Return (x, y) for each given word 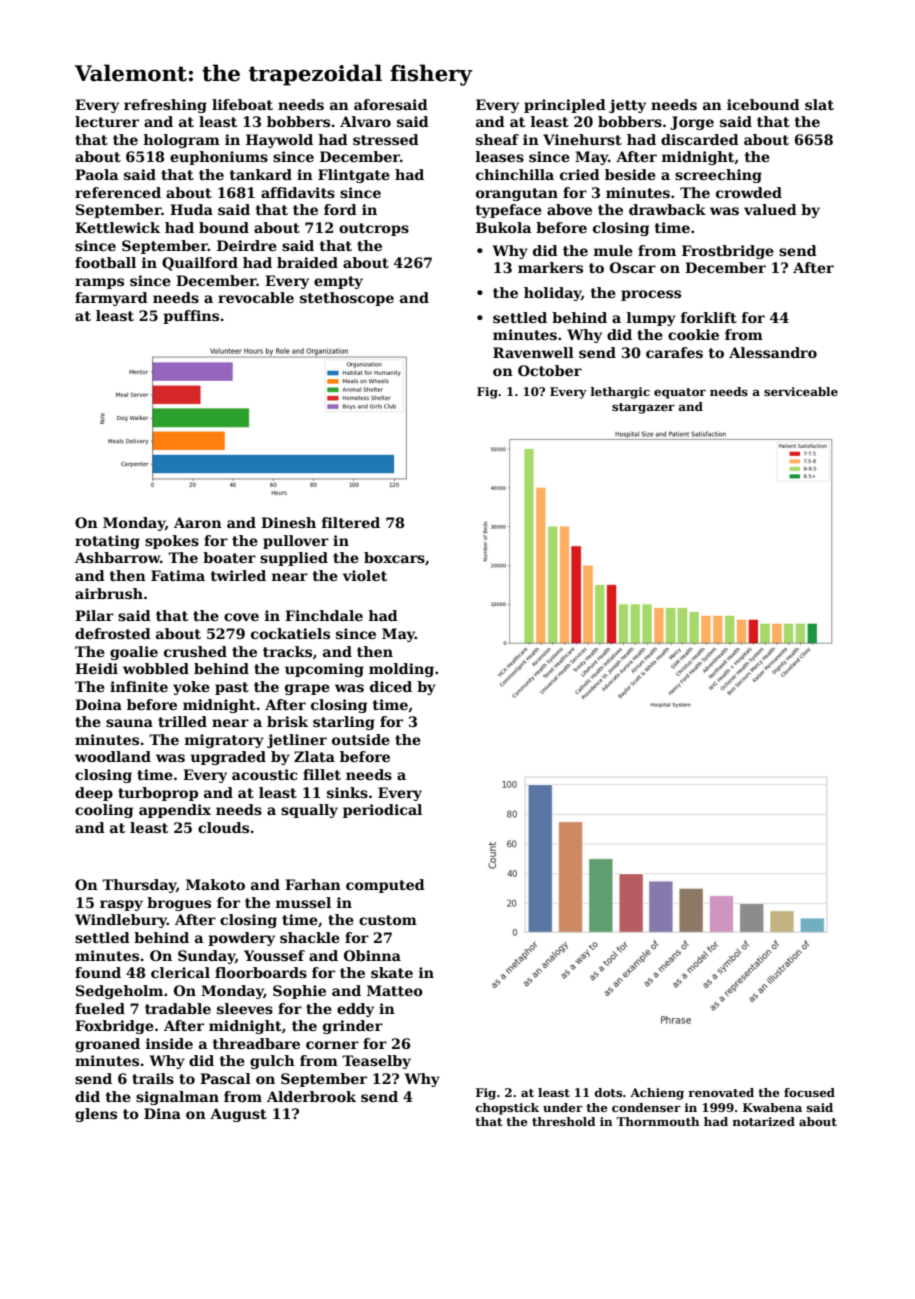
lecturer (107, 121)
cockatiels (290, 633)
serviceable (801, 391)
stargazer (643, 408)
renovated (721, 1092)
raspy (121, 905)
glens (96, 1115)
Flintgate (354, 176)
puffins (191, 317)
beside (630, 174)
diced (391, 686)
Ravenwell (533, 352)
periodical (382, 811)
